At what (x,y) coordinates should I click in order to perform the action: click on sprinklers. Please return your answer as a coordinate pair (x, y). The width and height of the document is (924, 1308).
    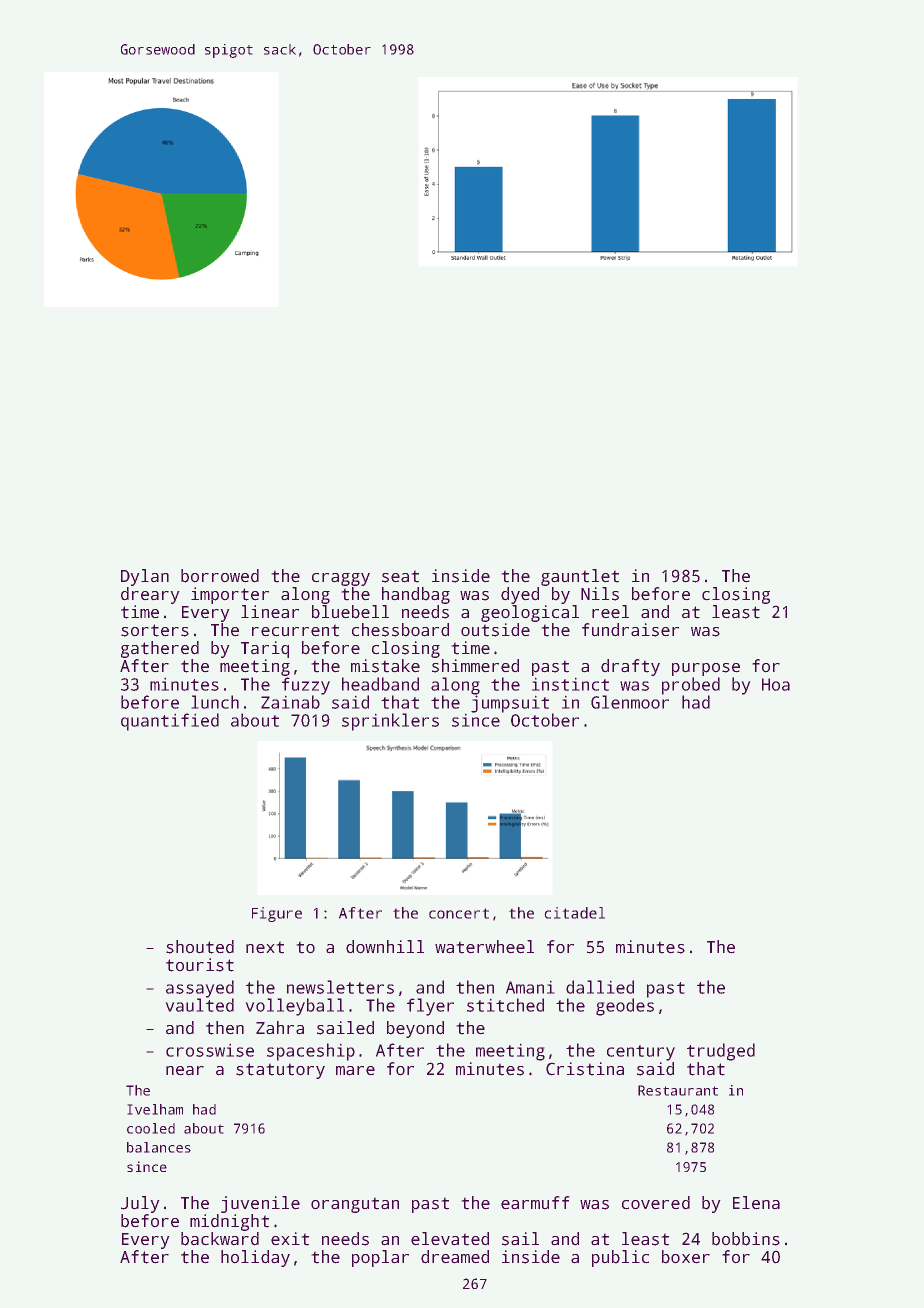
    Looking at the image, I should click on (390, 722).
